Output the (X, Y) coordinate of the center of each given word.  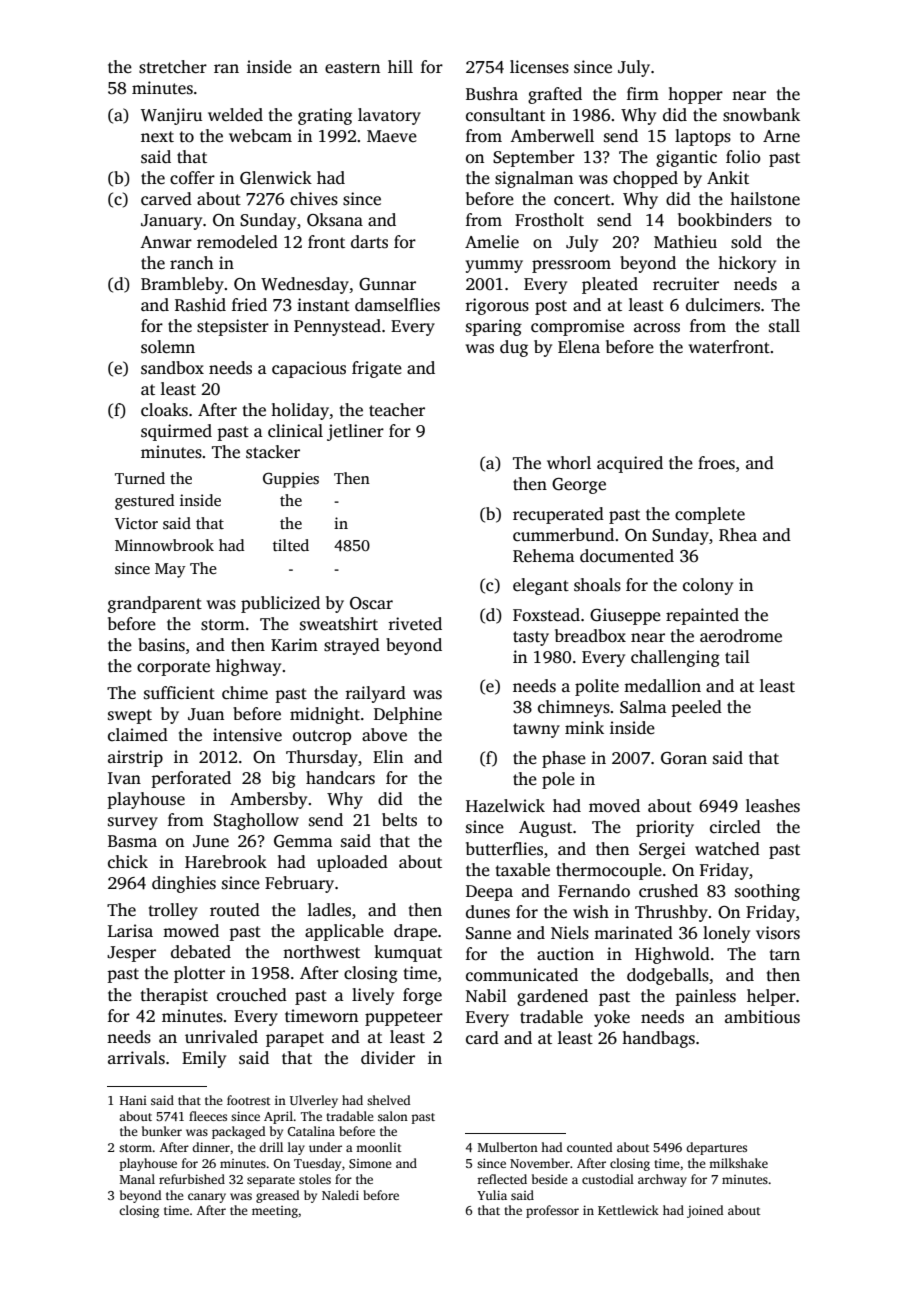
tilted (291, 545)
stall (784, 326)
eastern (352, 68)
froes (716, 463)
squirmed (176, 432)
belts (399, 820)
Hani (133, 1100)
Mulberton (508, 1147)
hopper (695, 95)
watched (727, 848)
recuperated (558, 515)
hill (400, 66)
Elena (579, 347)
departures (716, 1148)
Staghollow (256, 821)
